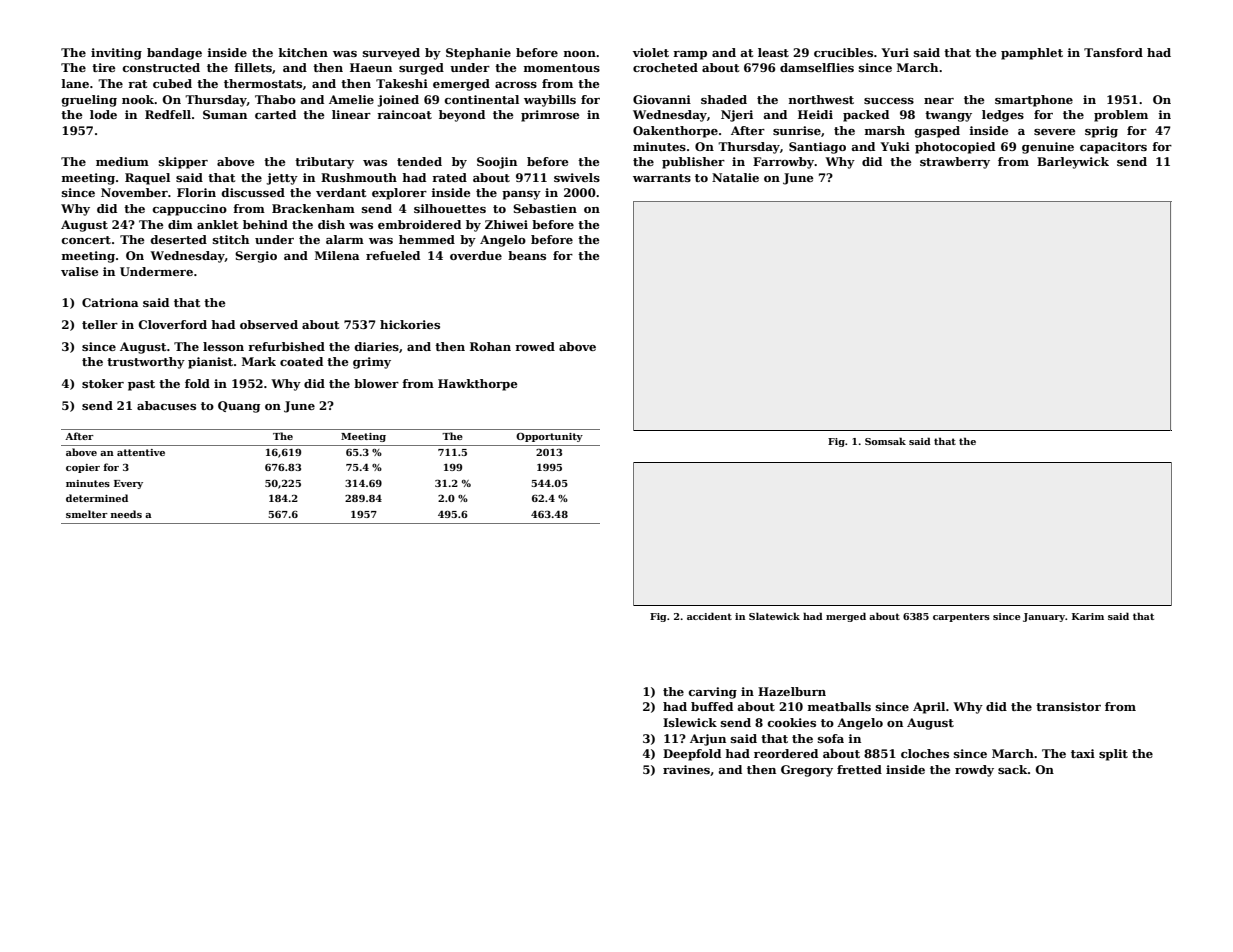  I want to click on photocopied, so click(955, 148).
